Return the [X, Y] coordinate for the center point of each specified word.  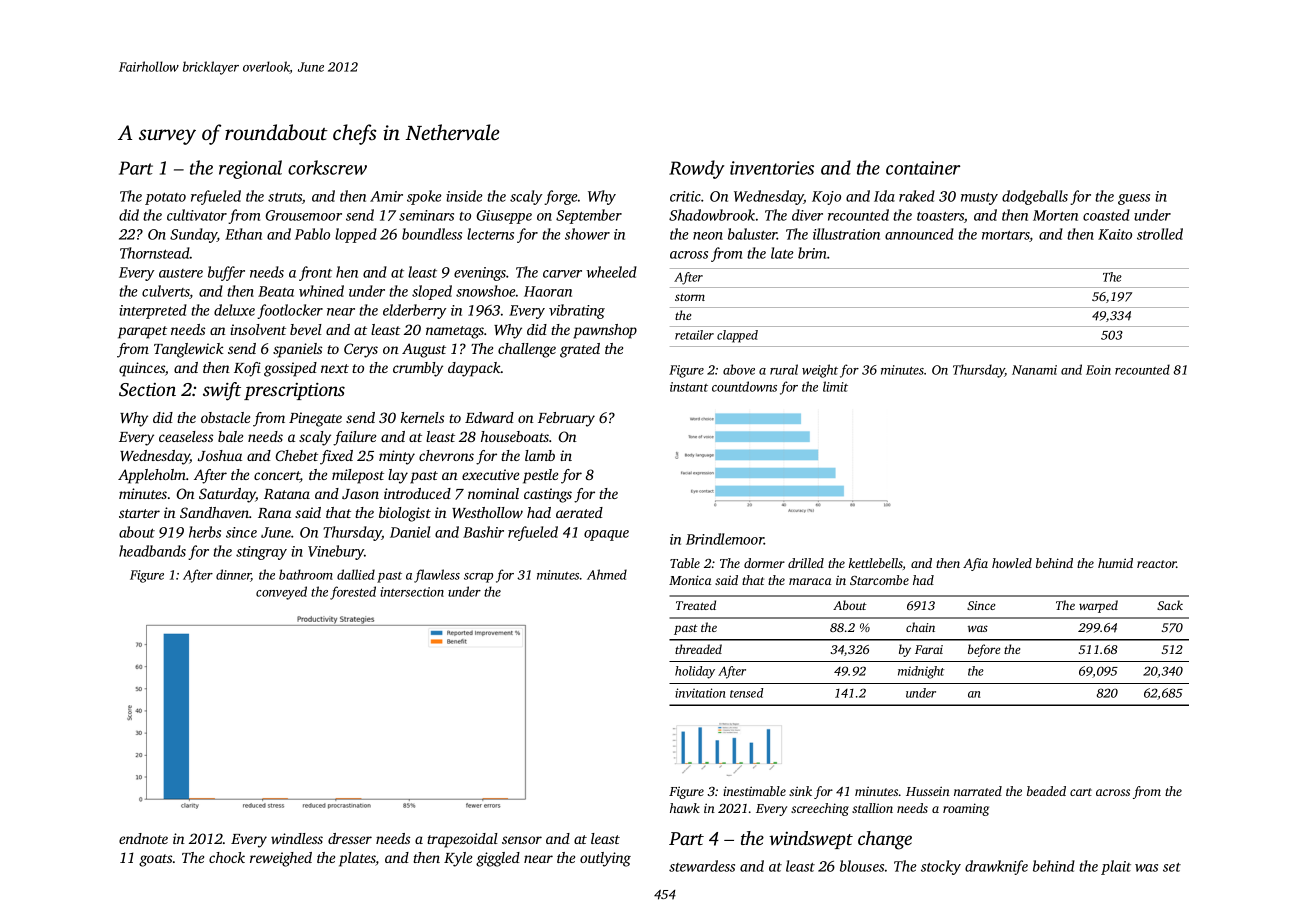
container [923, 168]
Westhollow [487, 512]
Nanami [1034, 370]
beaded [1046, 791]
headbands [152, 551]
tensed [746, 693]
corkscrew [327, 167]
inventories [772, 168]
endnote [143, 838]
